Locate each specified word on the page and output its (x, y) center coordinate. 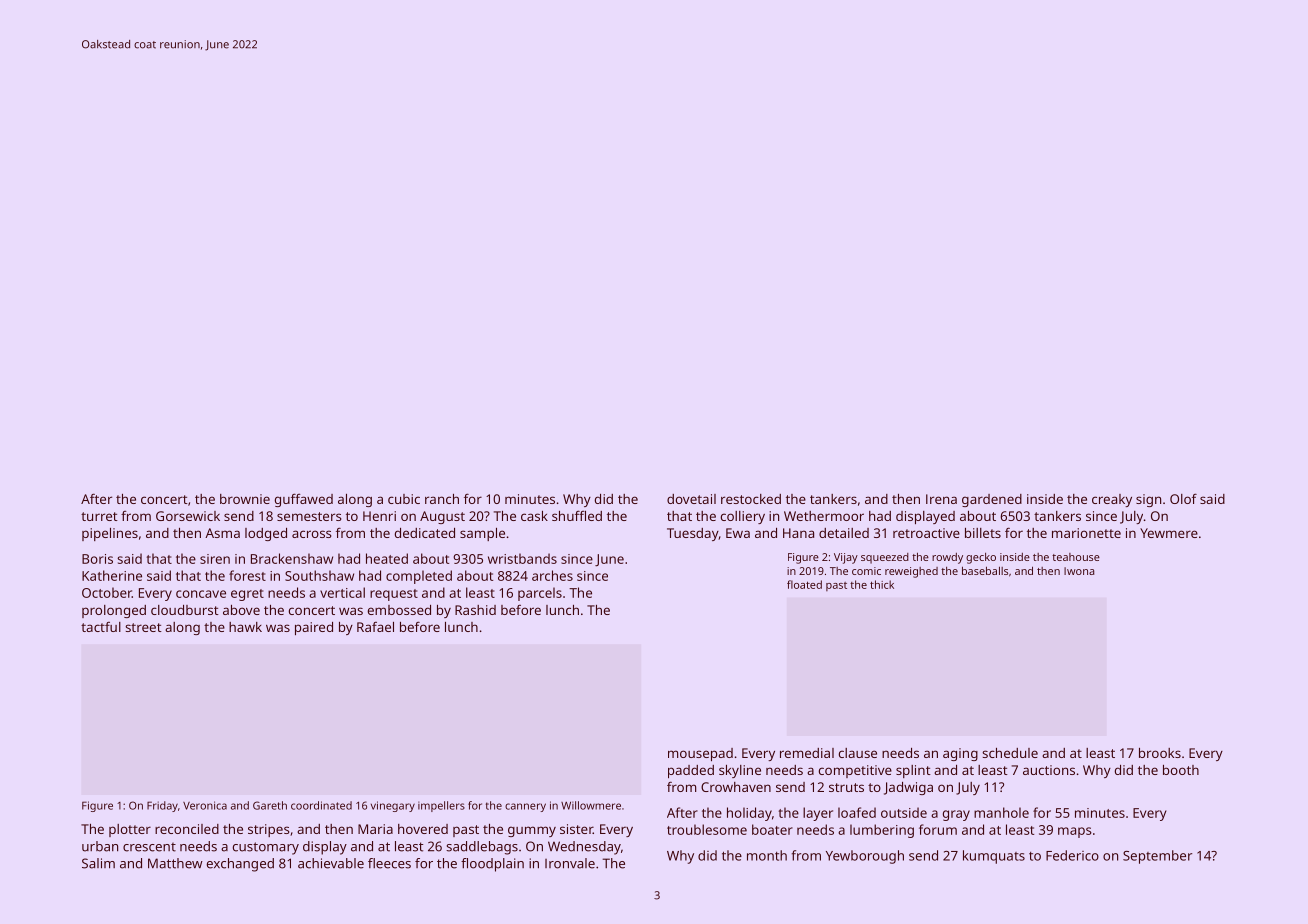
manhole (1001, 812)
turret (99, 516)
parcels (540, 594)
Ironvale (570, 863)
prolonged (114, 611)
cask (534, 516)
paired (314, 628)
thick (882, 584)
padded (691, 771)
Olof (1183, 499)
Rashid (475, 610)
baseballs (985, 571)
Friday (162, 806)
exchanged (240, 865)
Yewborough (865, 857)
